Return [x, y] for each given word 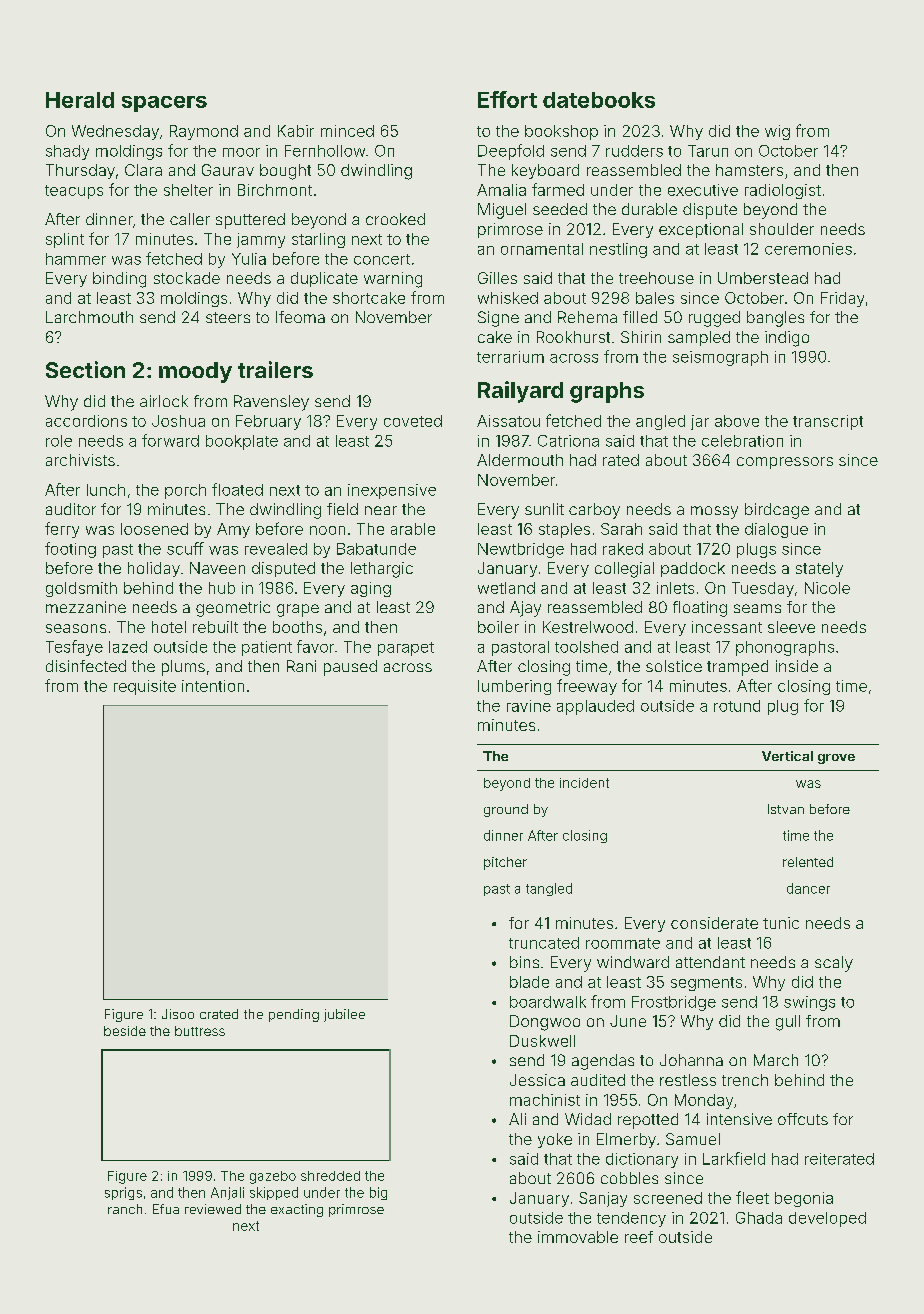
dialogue [776, 530]
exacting [297, 1210]
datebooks [599, 100]
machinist [545, 1100]
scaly [834, 964]
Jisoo [178, 1014]
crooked [395, 219]
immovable [578, 1237]
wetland [506, 588]
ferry [62, 530]
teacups [74, 192]
